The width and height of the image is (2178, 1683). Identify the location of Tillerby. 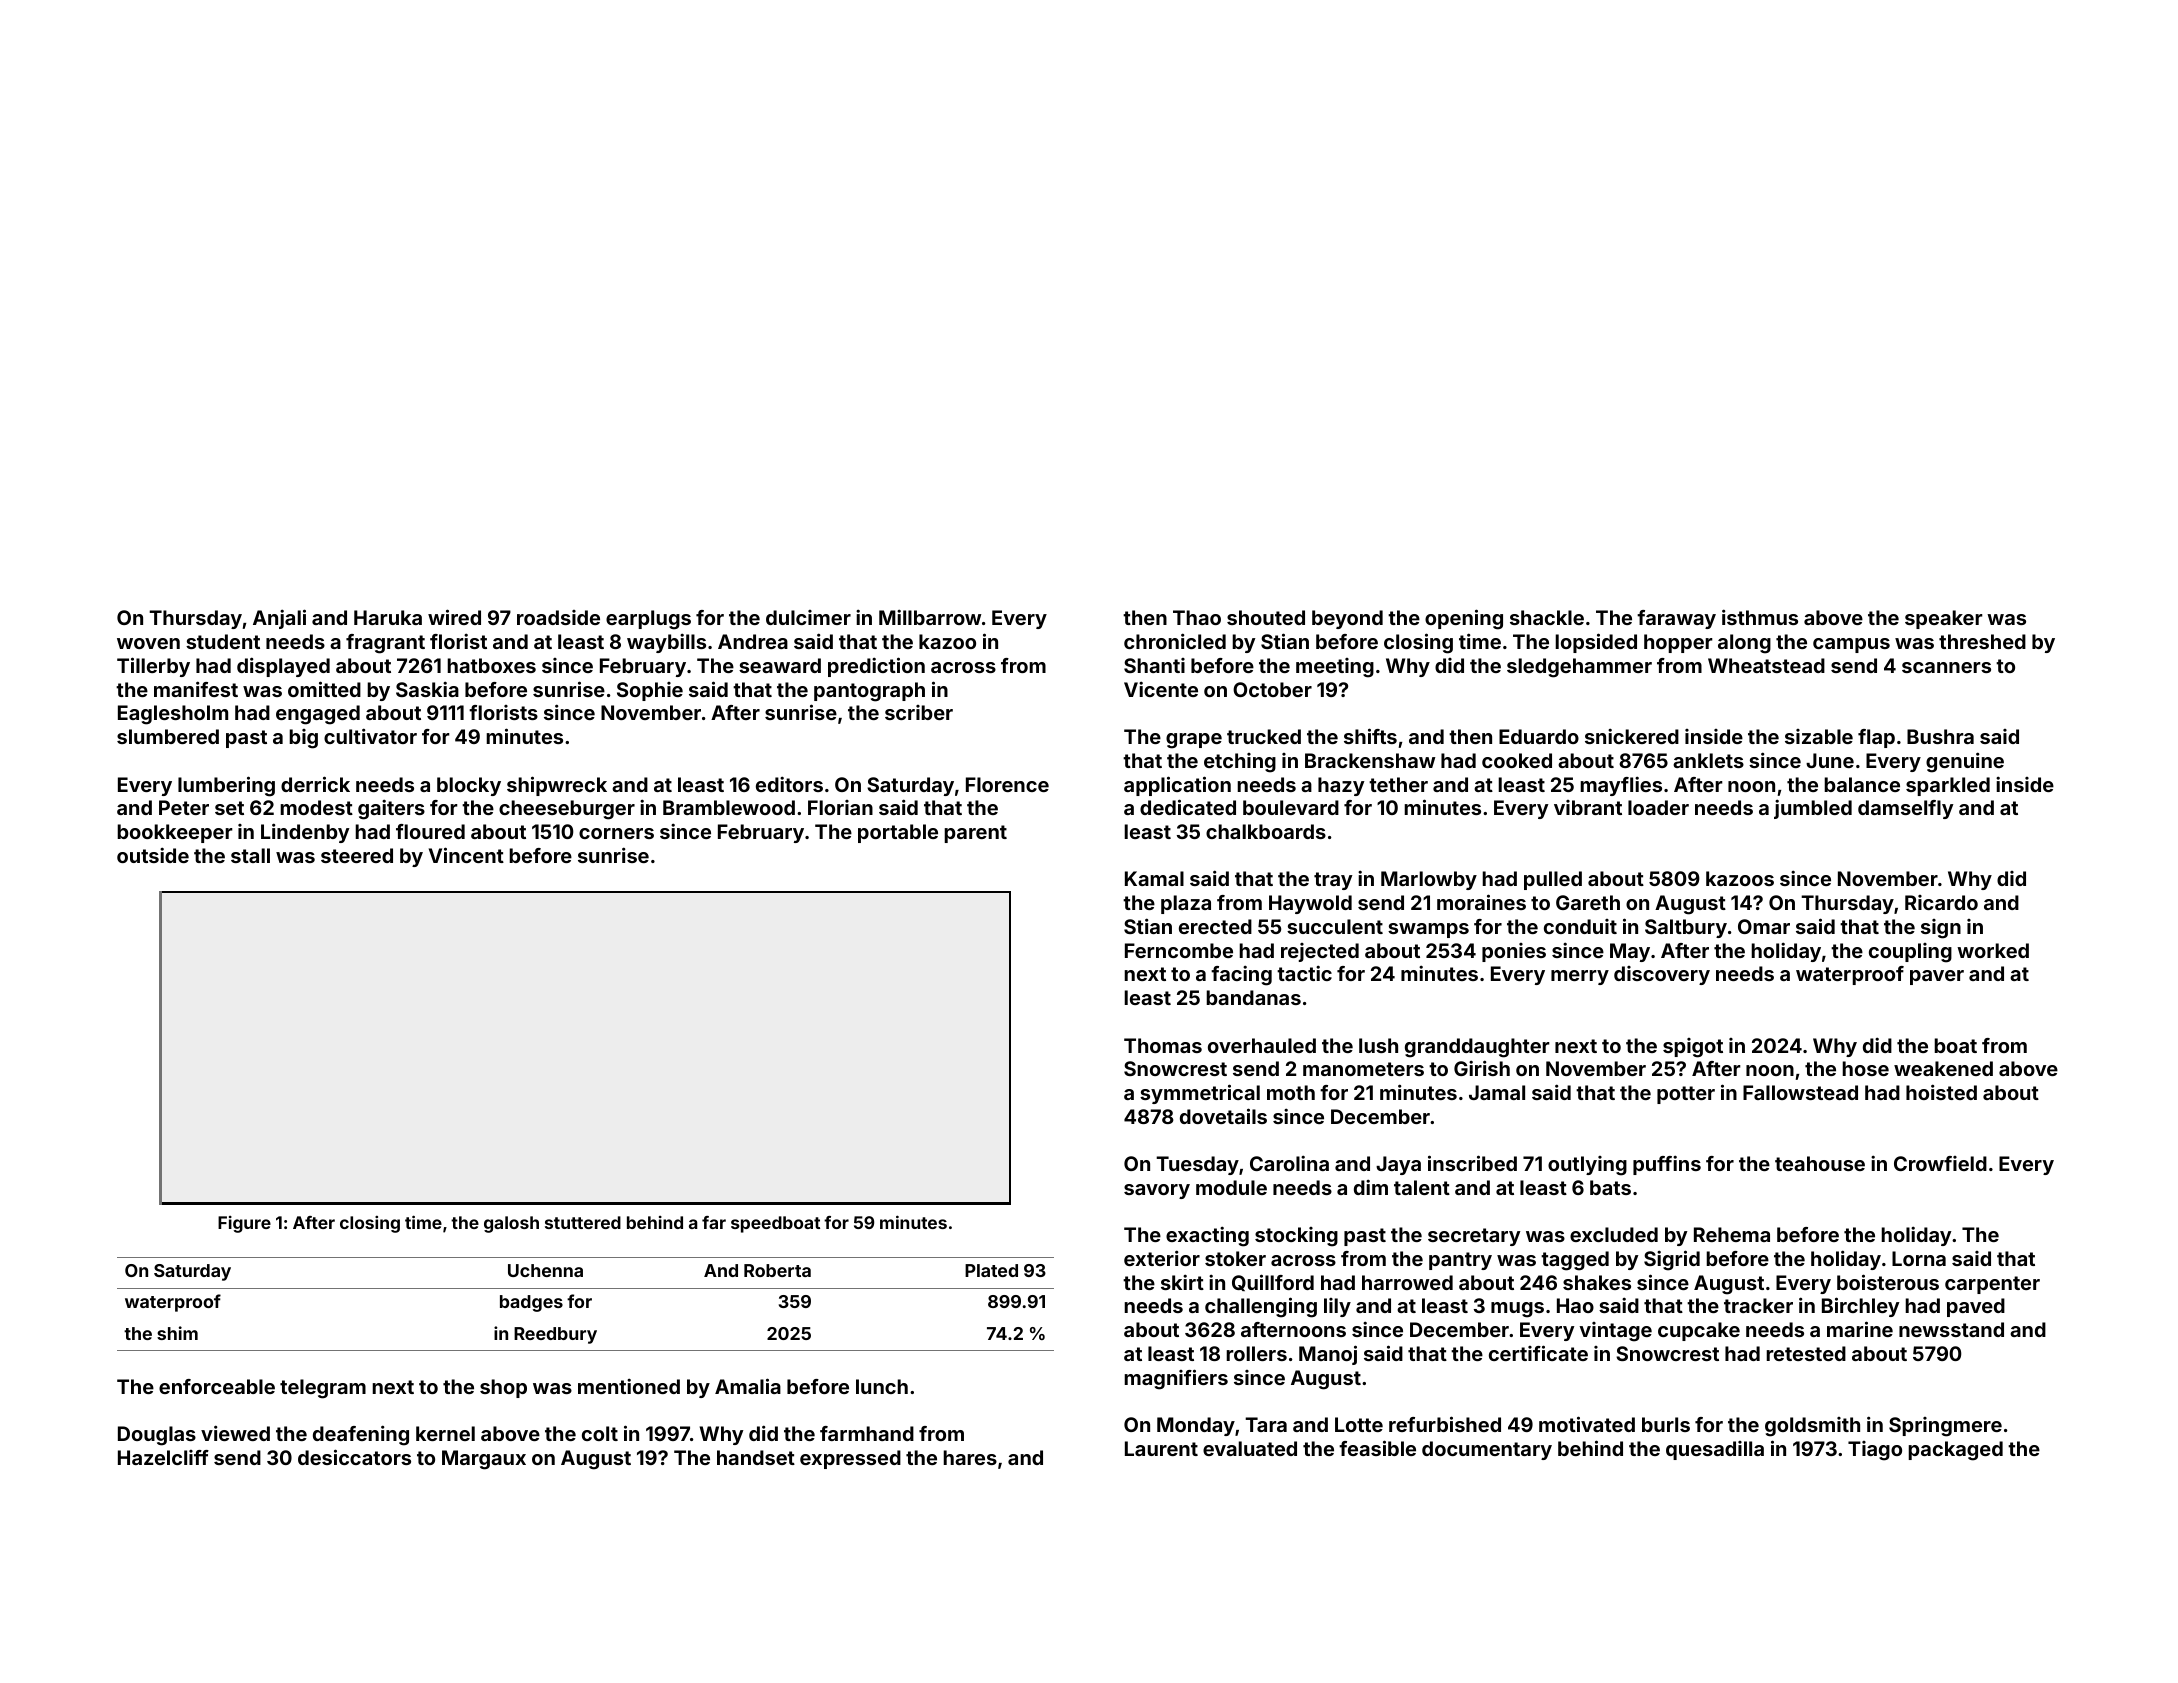
(153, 667).
